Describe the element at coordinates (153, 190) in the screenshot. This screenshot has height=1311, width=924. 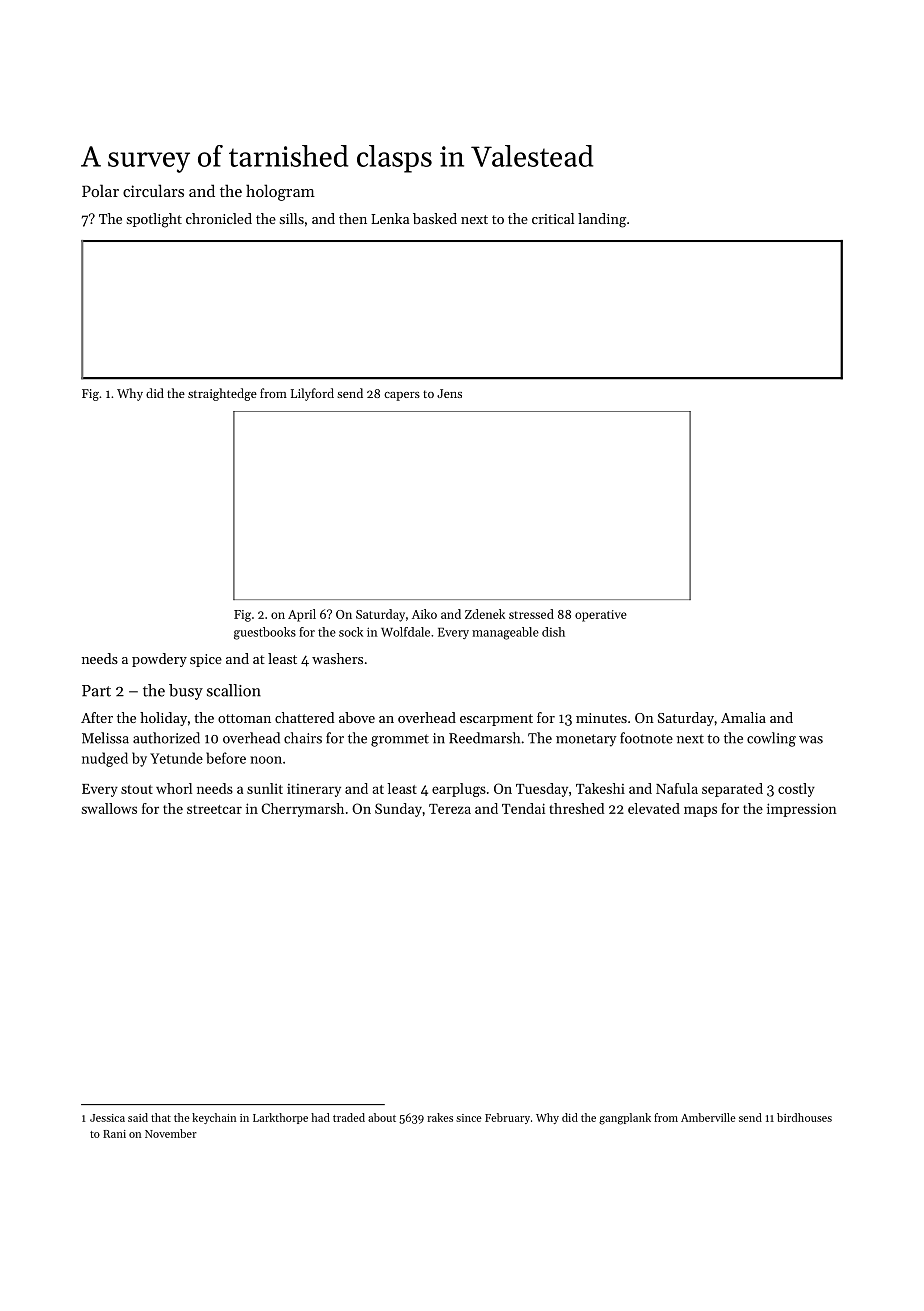
I see `circulars` at that location.
